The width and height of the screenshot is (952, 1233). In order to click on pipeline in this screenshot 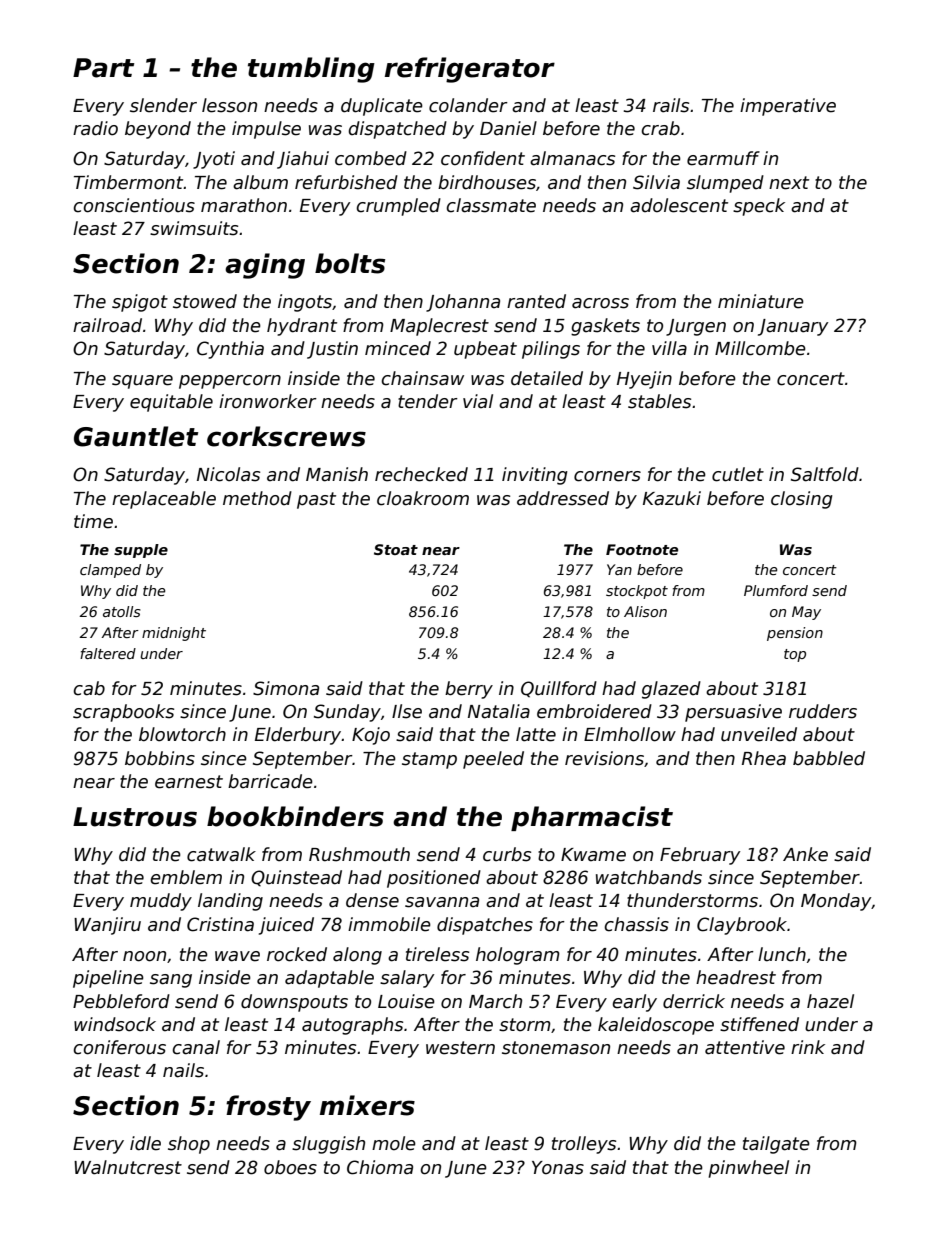, I will do `click(108, 979)`.
